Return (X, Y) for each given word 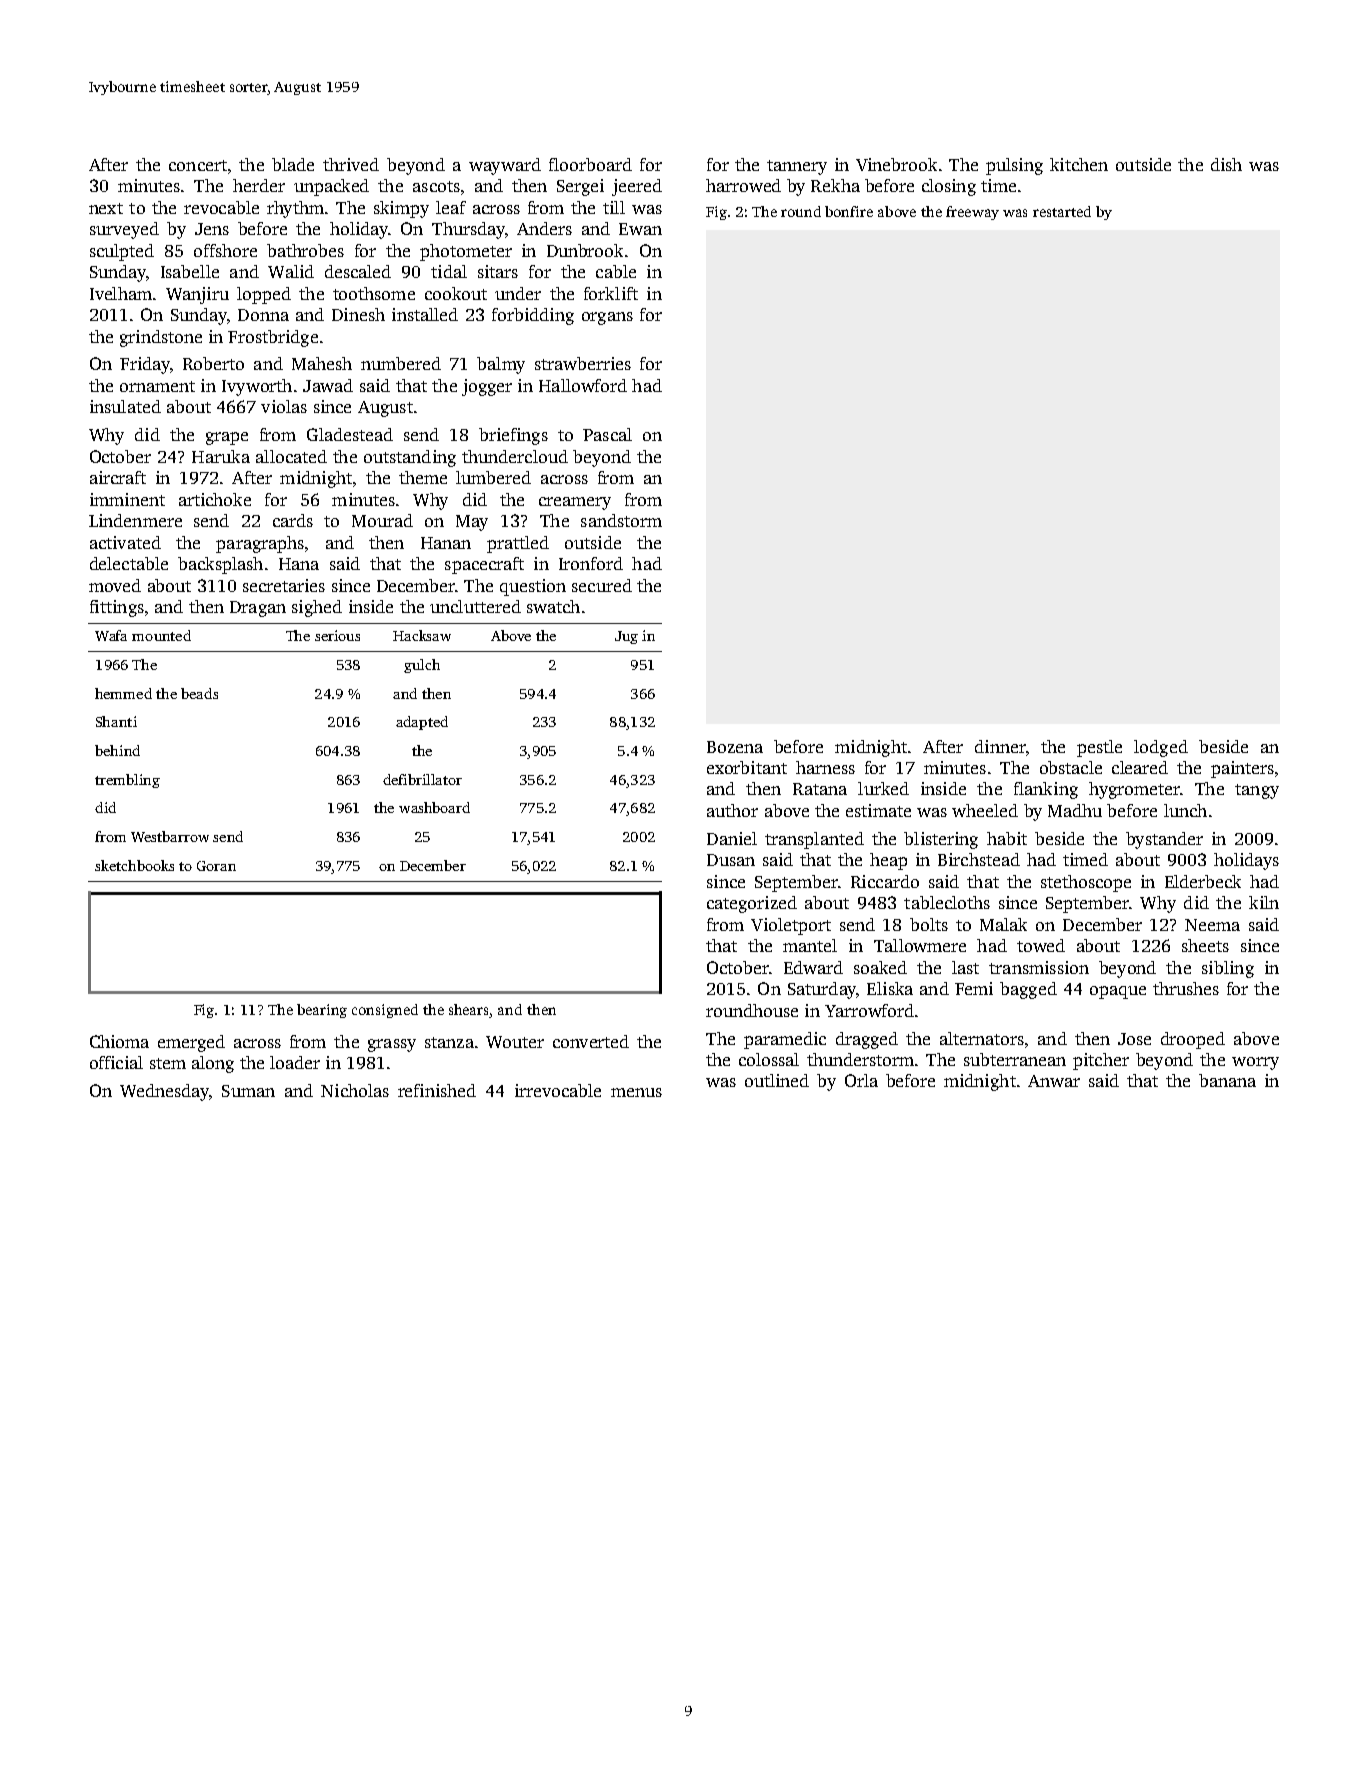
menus (636, 1092)
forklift (611, 293)
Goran (216, 866)
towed (1041, 945)
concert (198, 165)
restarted (1062, 211)
